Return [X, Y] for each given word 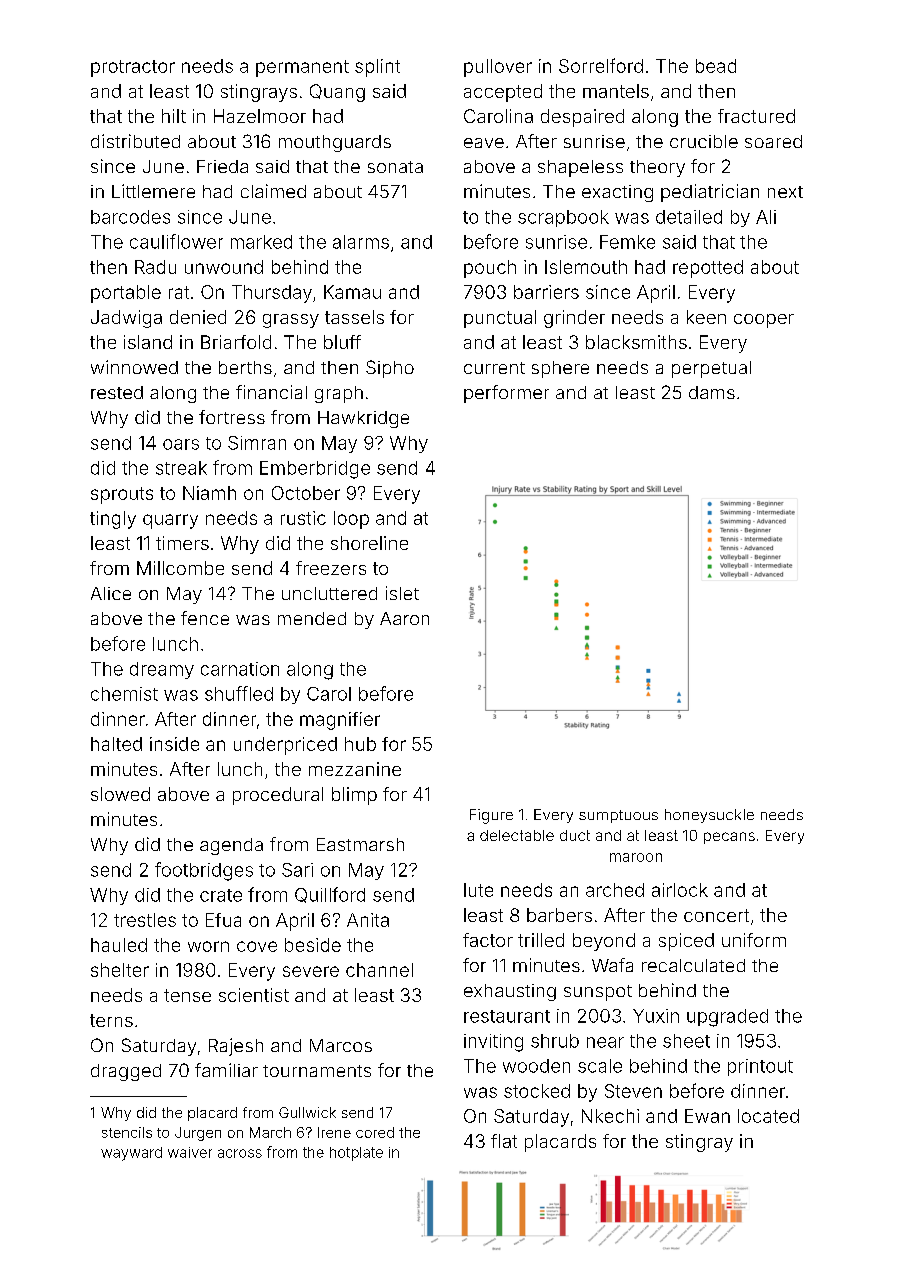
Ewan [707, 1116]
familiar [226, 1070]
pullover [498, 68]
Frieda [222, 166]
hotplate [356, 1154]
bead [716, 66]
